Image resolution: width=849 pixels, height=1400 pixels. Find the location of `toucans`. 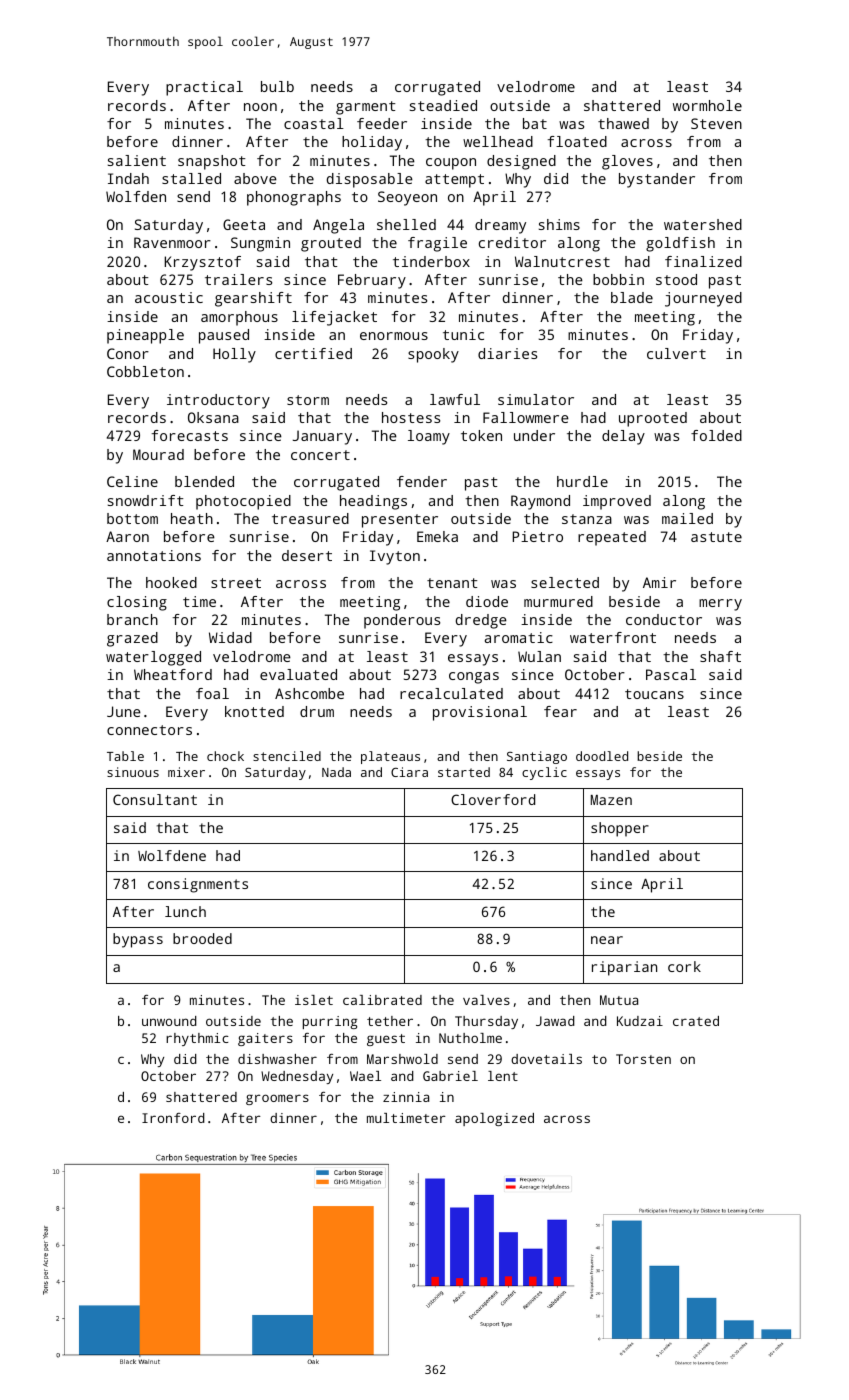

toucans is located at coordinates (654, 694).
